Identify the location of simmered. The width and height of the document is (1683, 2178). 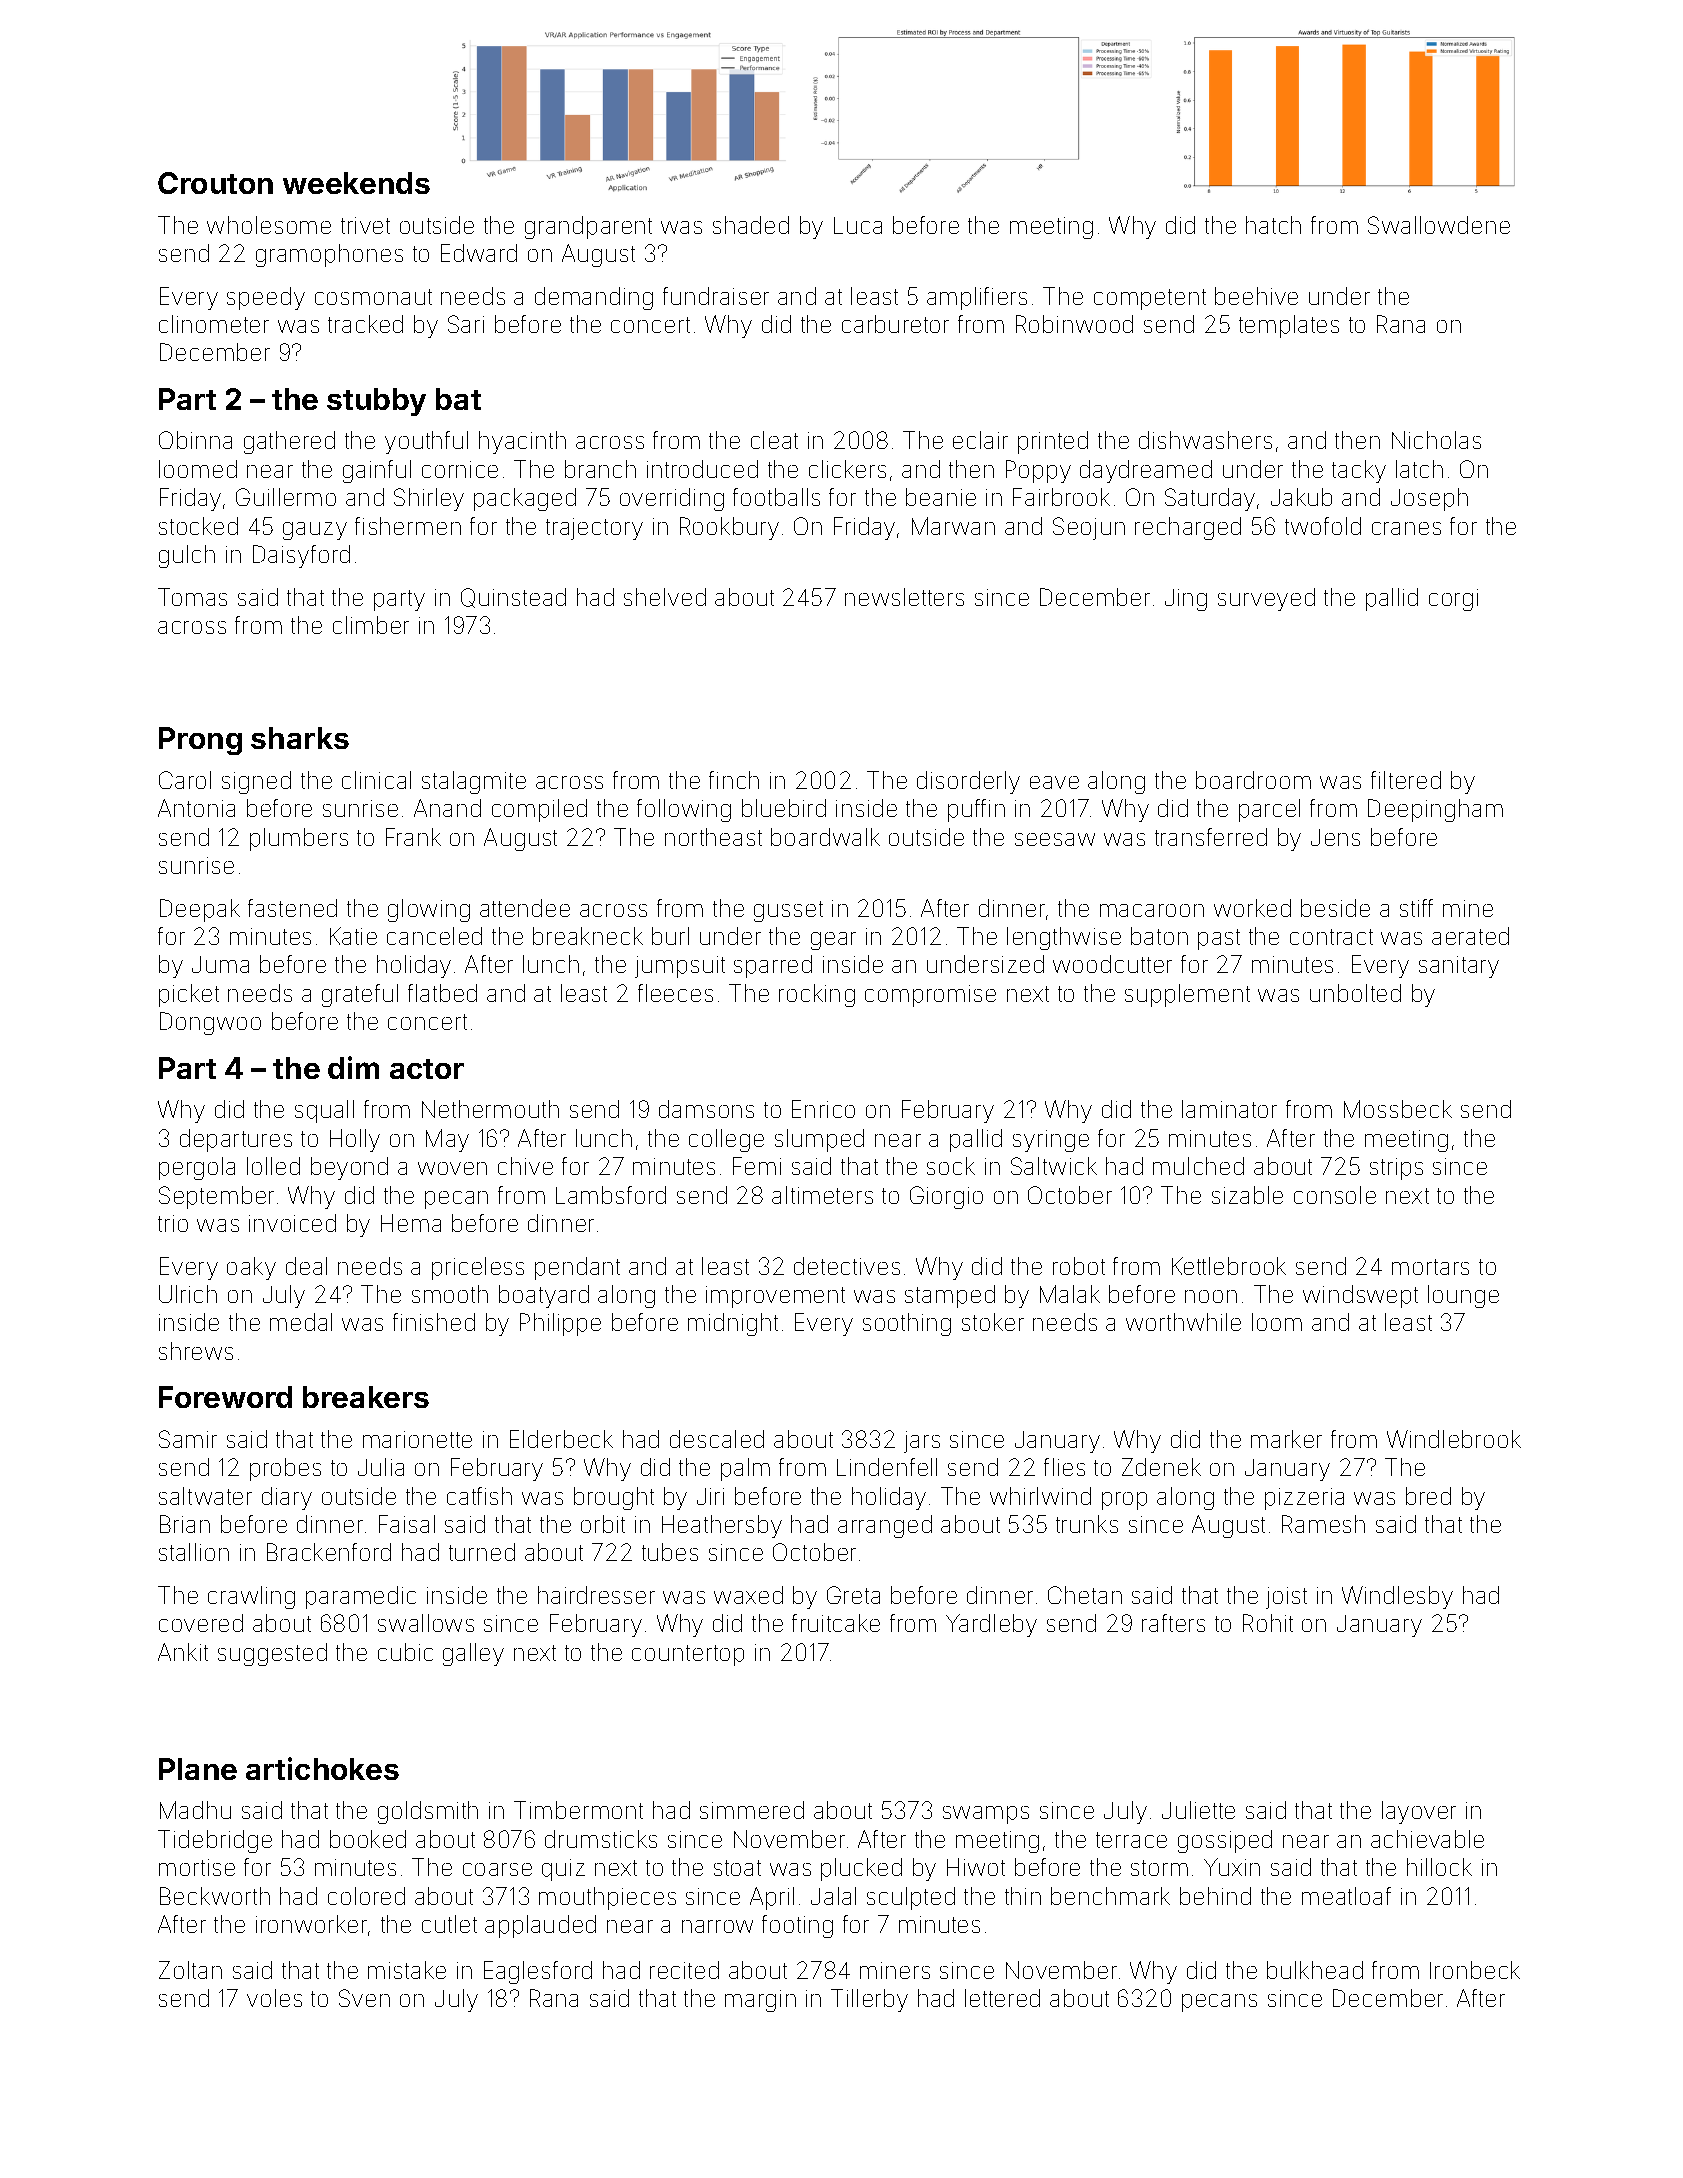
(752, 1810).
